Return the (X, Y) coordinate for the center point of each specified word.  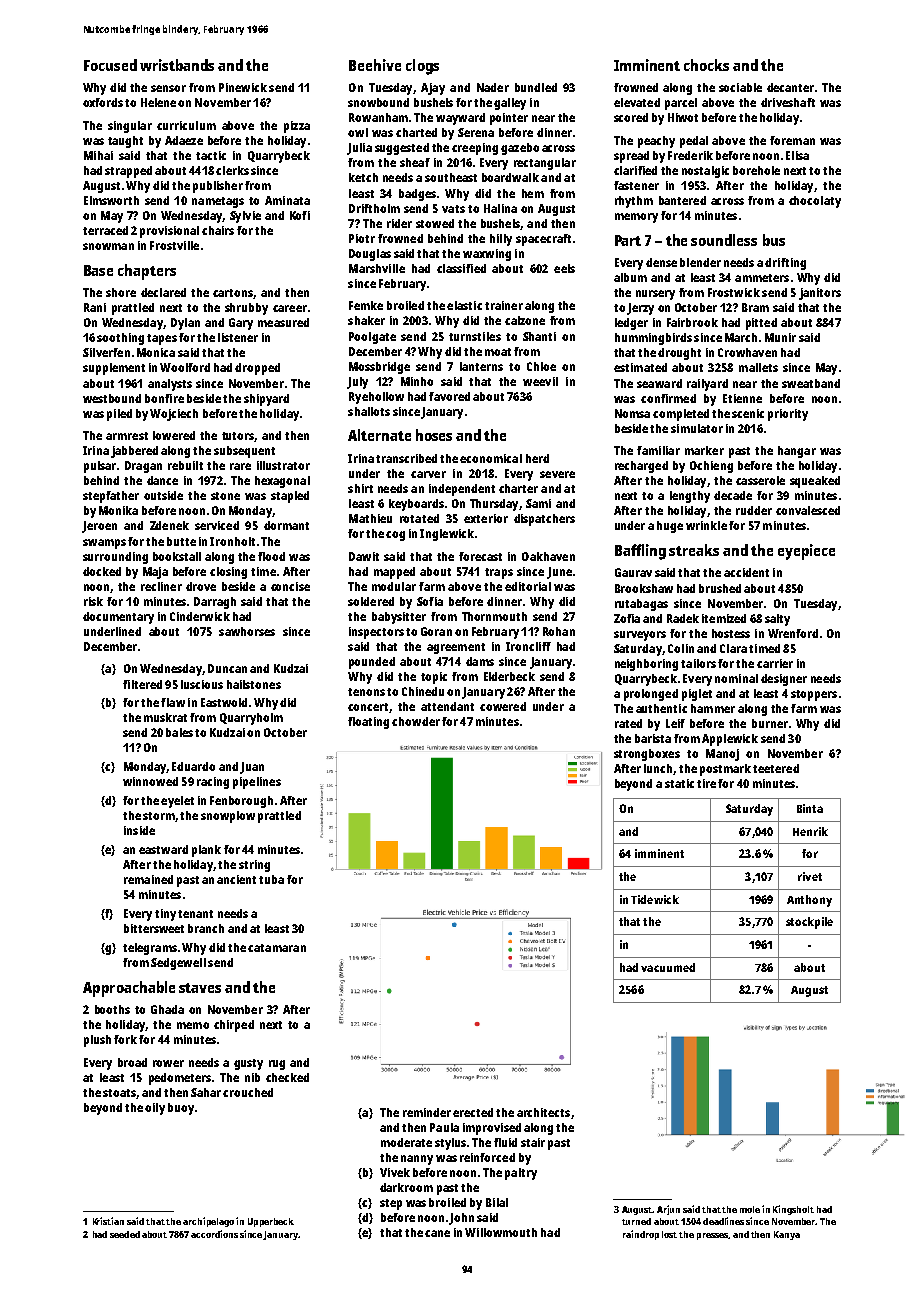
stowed (435, 223)
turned (636, 1221)
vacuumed (668, 967)
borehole (756, 170)
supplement (114, 369)
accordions (214, 1234)
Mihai (98, 155)
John (461, 1219)
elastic (464, 305)
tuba (271, 879)
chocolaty (815, 202)
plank (206, 851)
